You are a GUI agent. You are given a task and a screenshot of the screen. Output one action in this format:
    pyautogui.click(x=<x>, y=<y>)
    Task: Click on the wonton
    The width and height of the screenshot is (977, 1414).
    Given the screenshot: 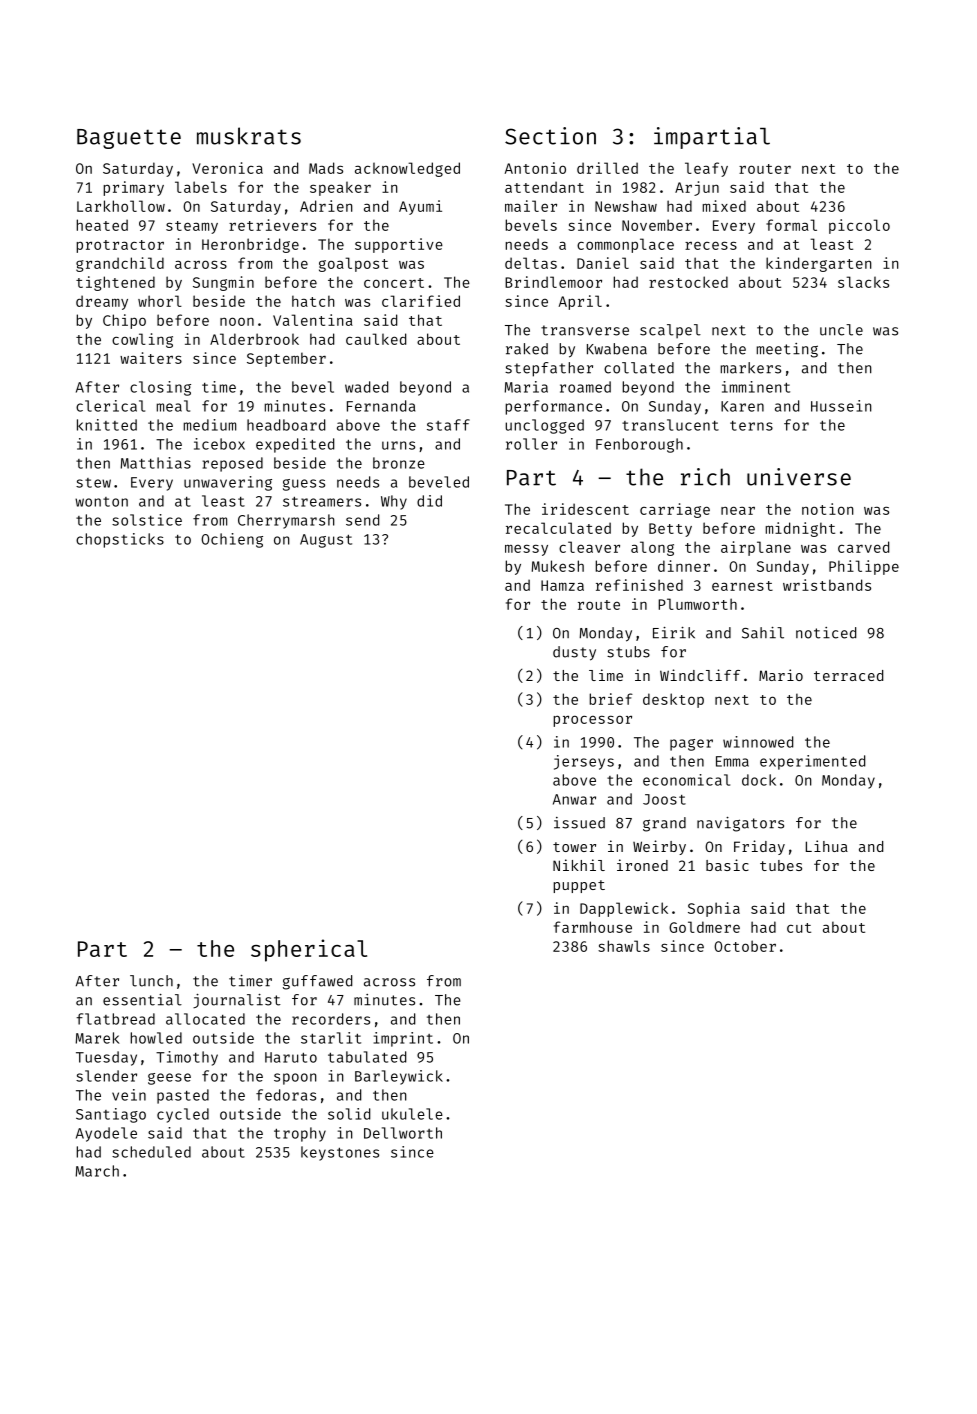 What is the action you would take?
    pyautogui.click(x=101, y=502)
